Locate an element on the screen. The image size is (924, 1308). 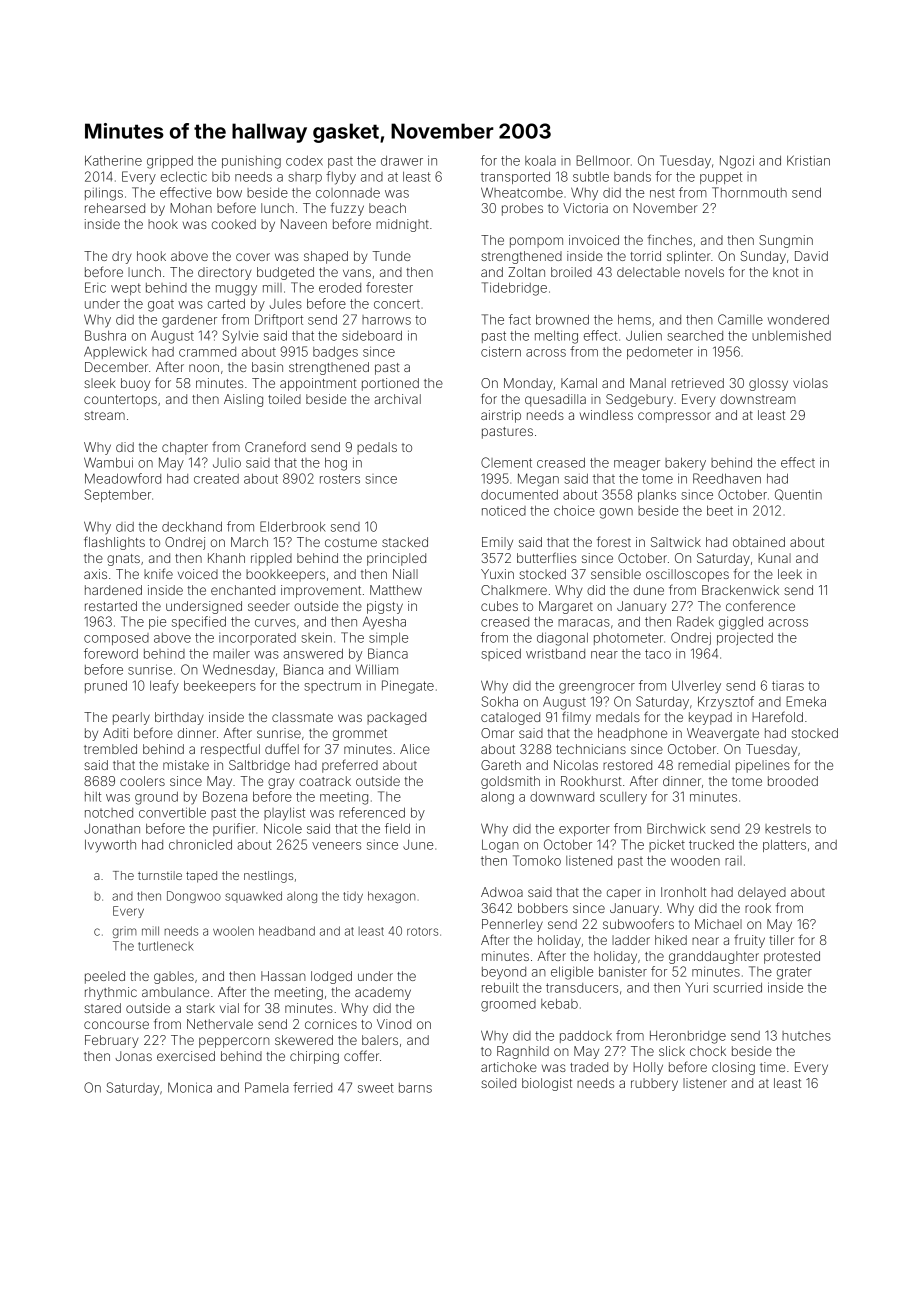
rosters is located at coordinates (340, 479).
